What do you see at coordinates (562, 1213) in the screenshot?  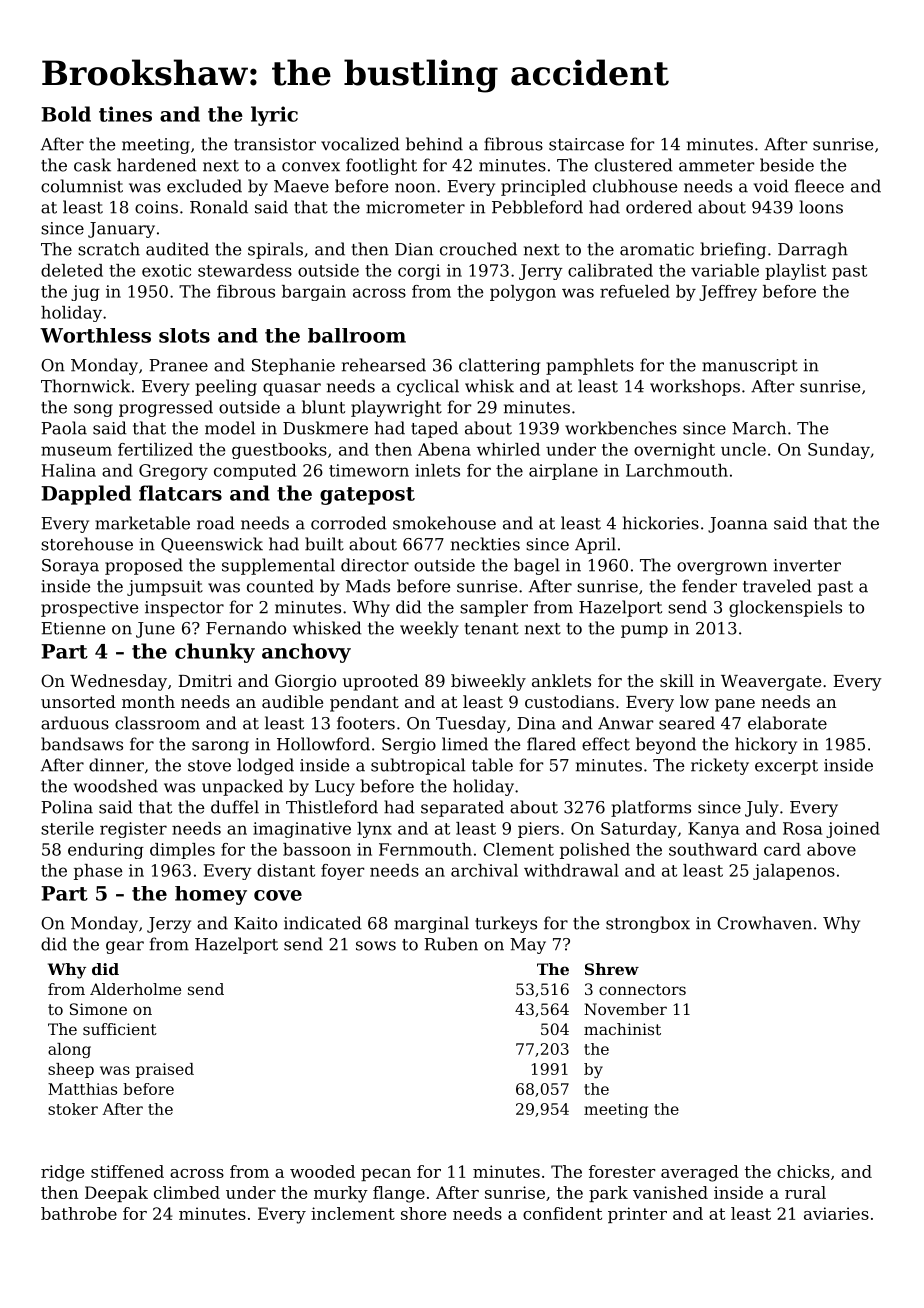 I see `confident` at bounding box center [562, 1213].
